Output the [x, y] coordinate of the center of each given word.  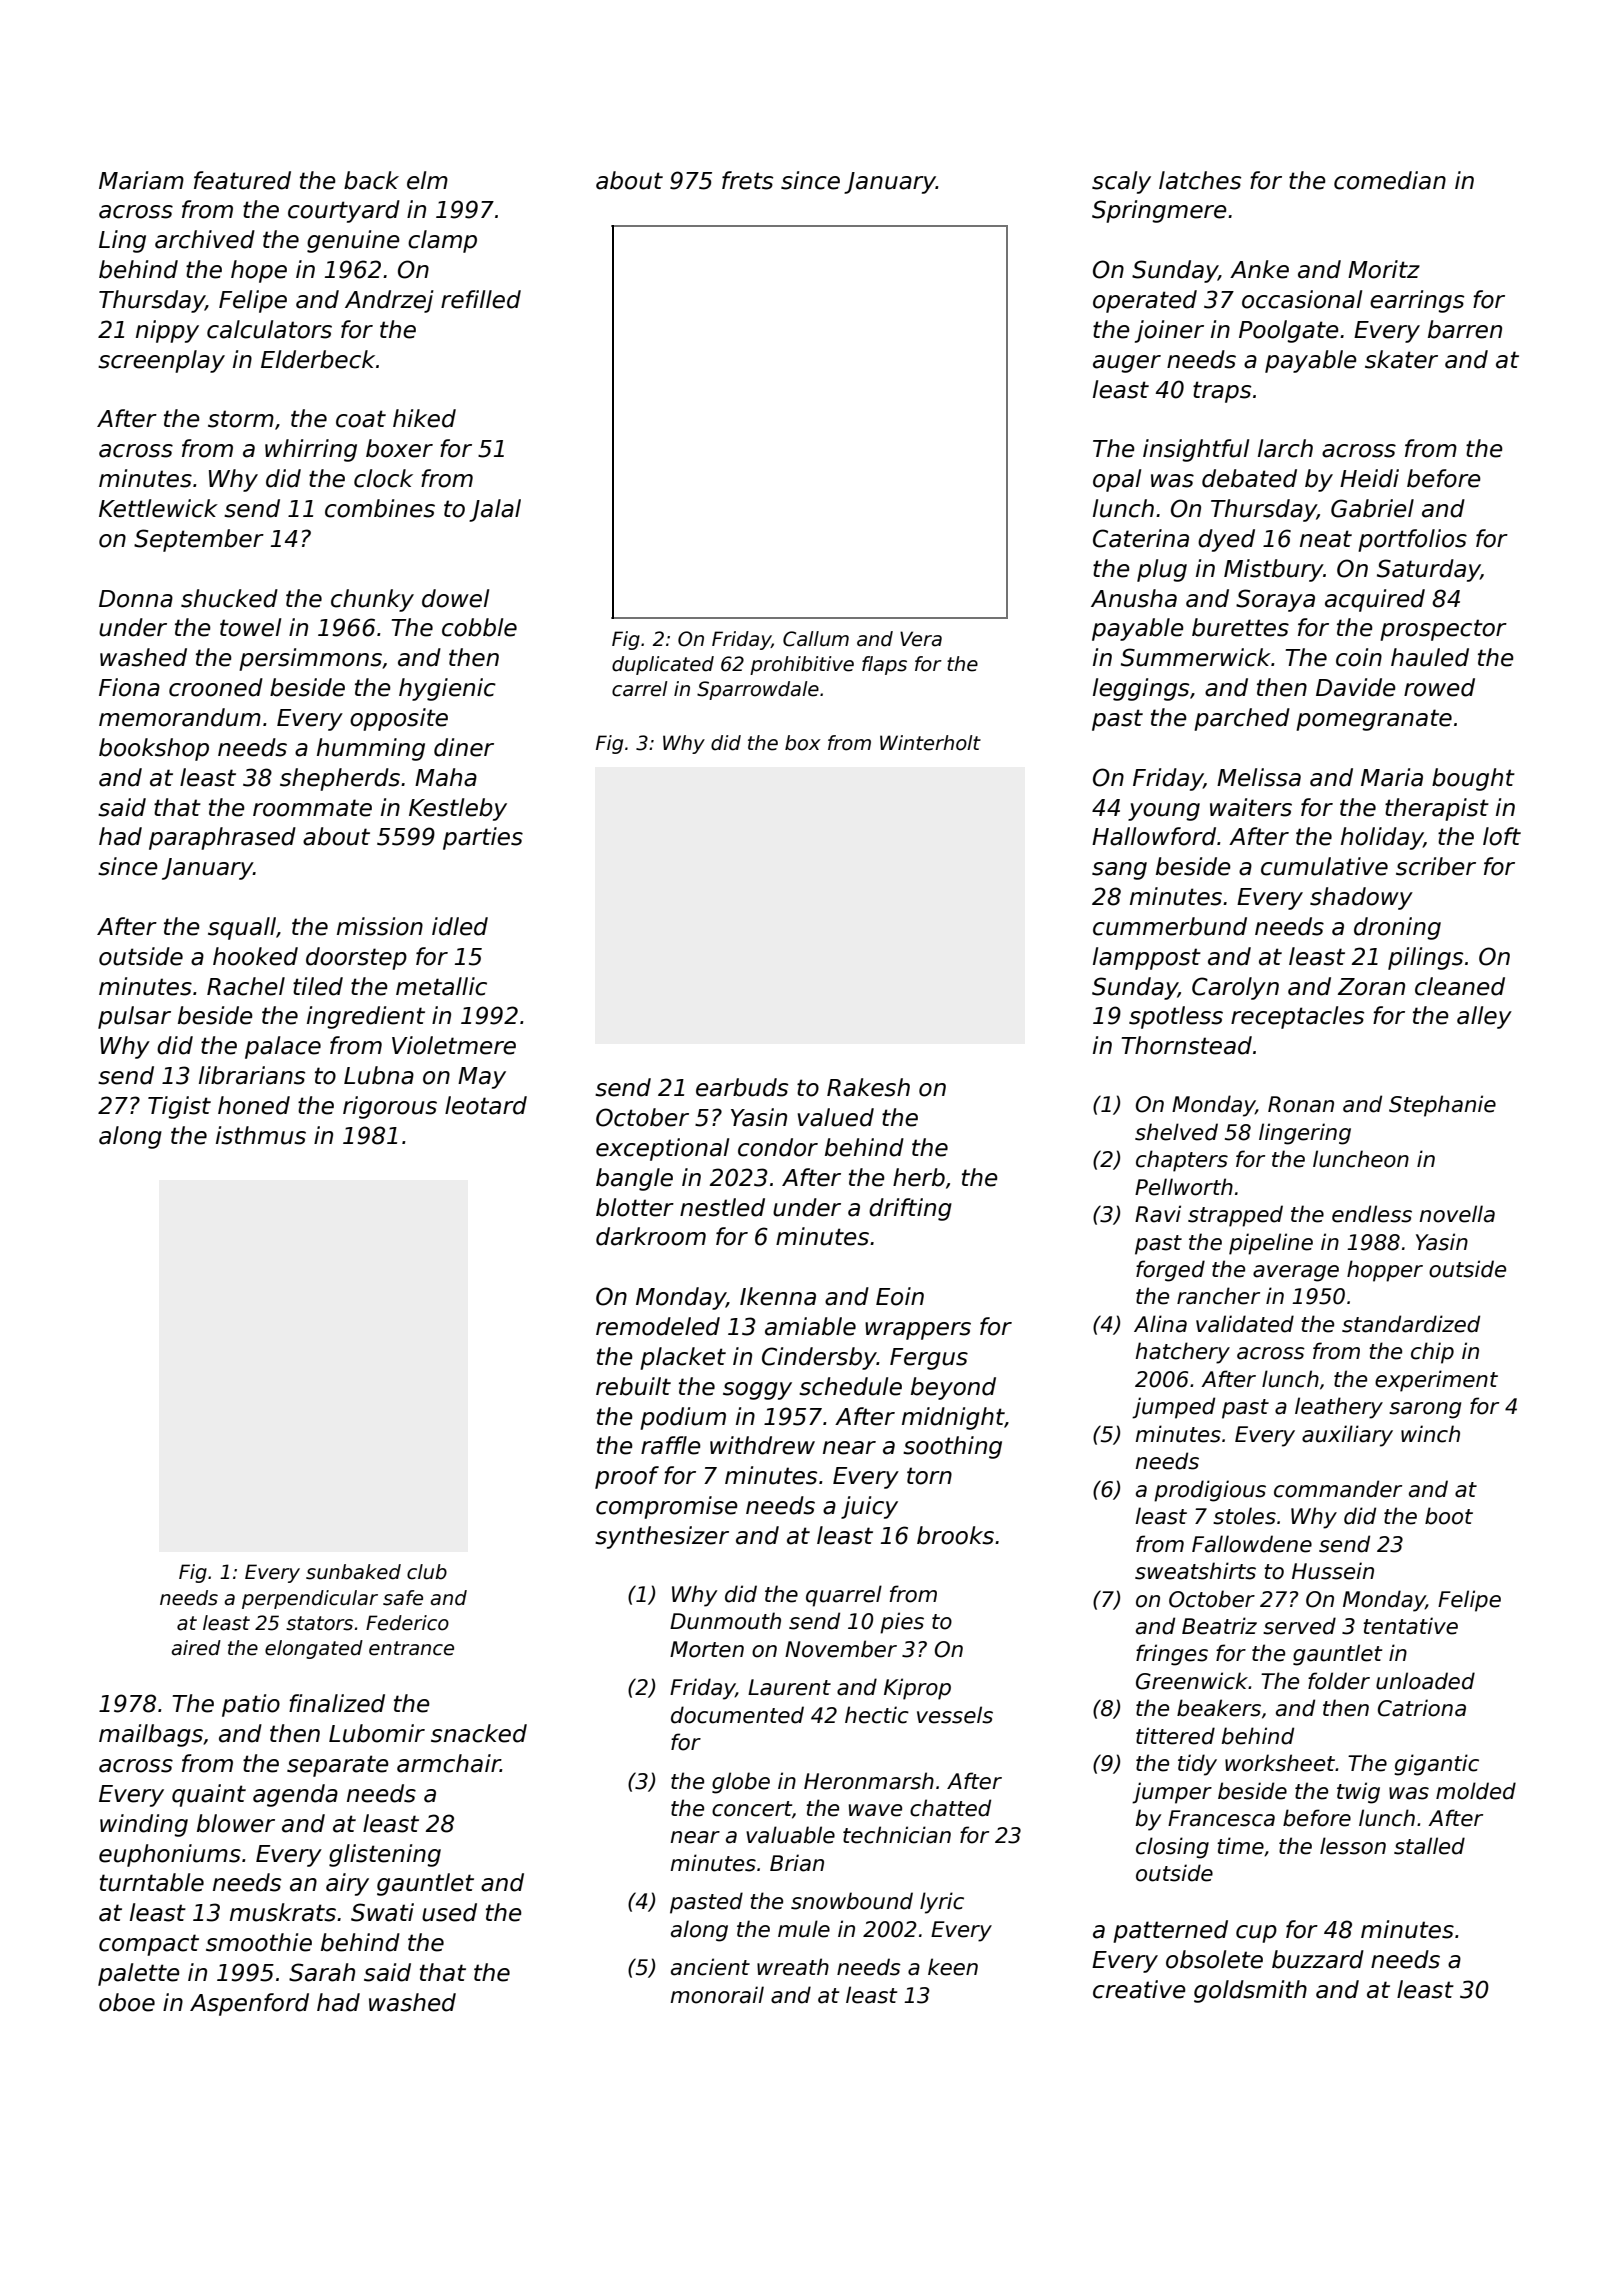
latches [1200, 180]
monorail [717, 1995]
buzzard [1318, 1959]
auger [1127, 364]
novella [1457, 1214]
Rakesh [868, 1087]
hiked [424, 418]
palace [283, 1047]
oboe [127, 2002]
